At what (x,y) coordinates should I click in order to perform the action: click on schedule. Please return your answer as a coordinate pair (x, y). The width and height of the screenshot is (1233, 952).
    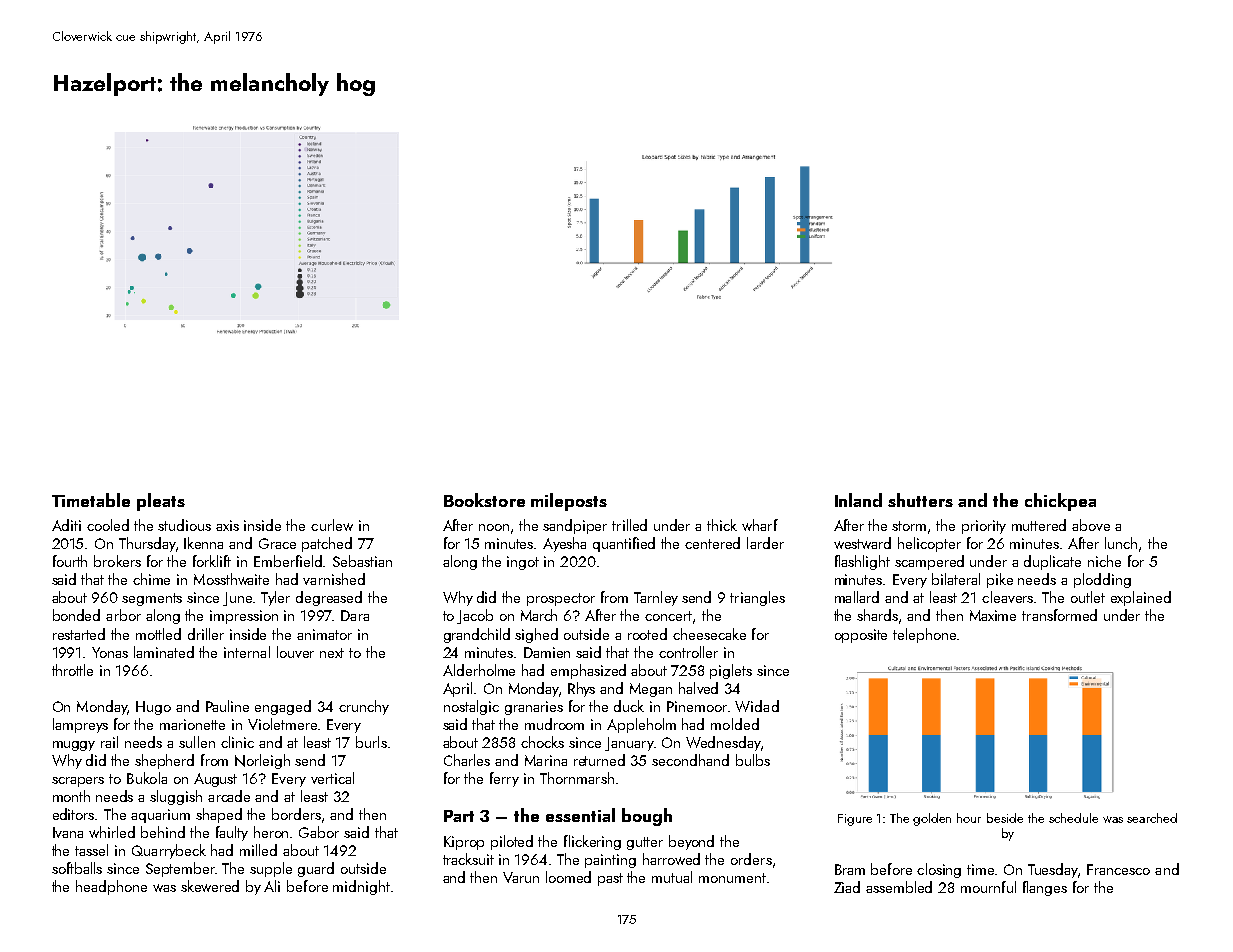
    Looking at the image, I should click on (1073, 818).
